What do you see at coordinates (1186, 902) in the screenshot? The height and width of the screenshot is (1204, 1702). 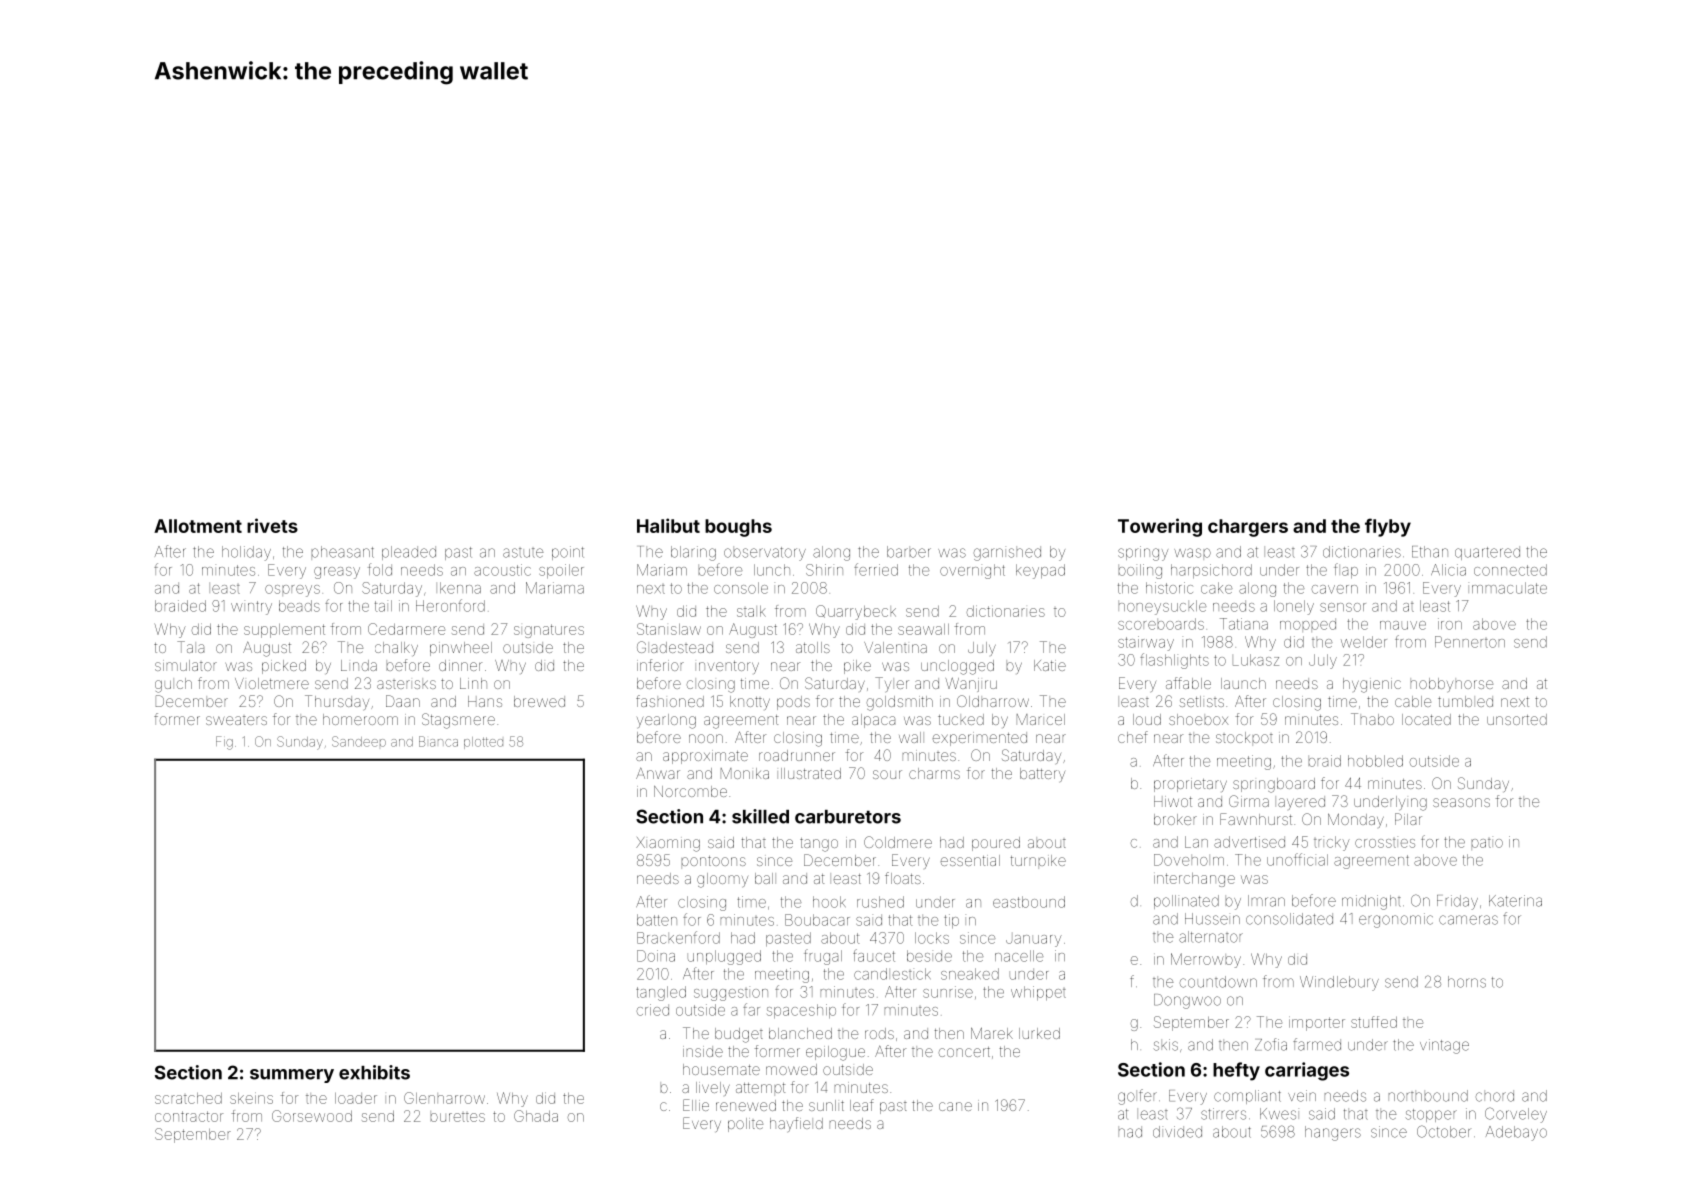 I see `pollinated` at bounding box center [1186, 902].
